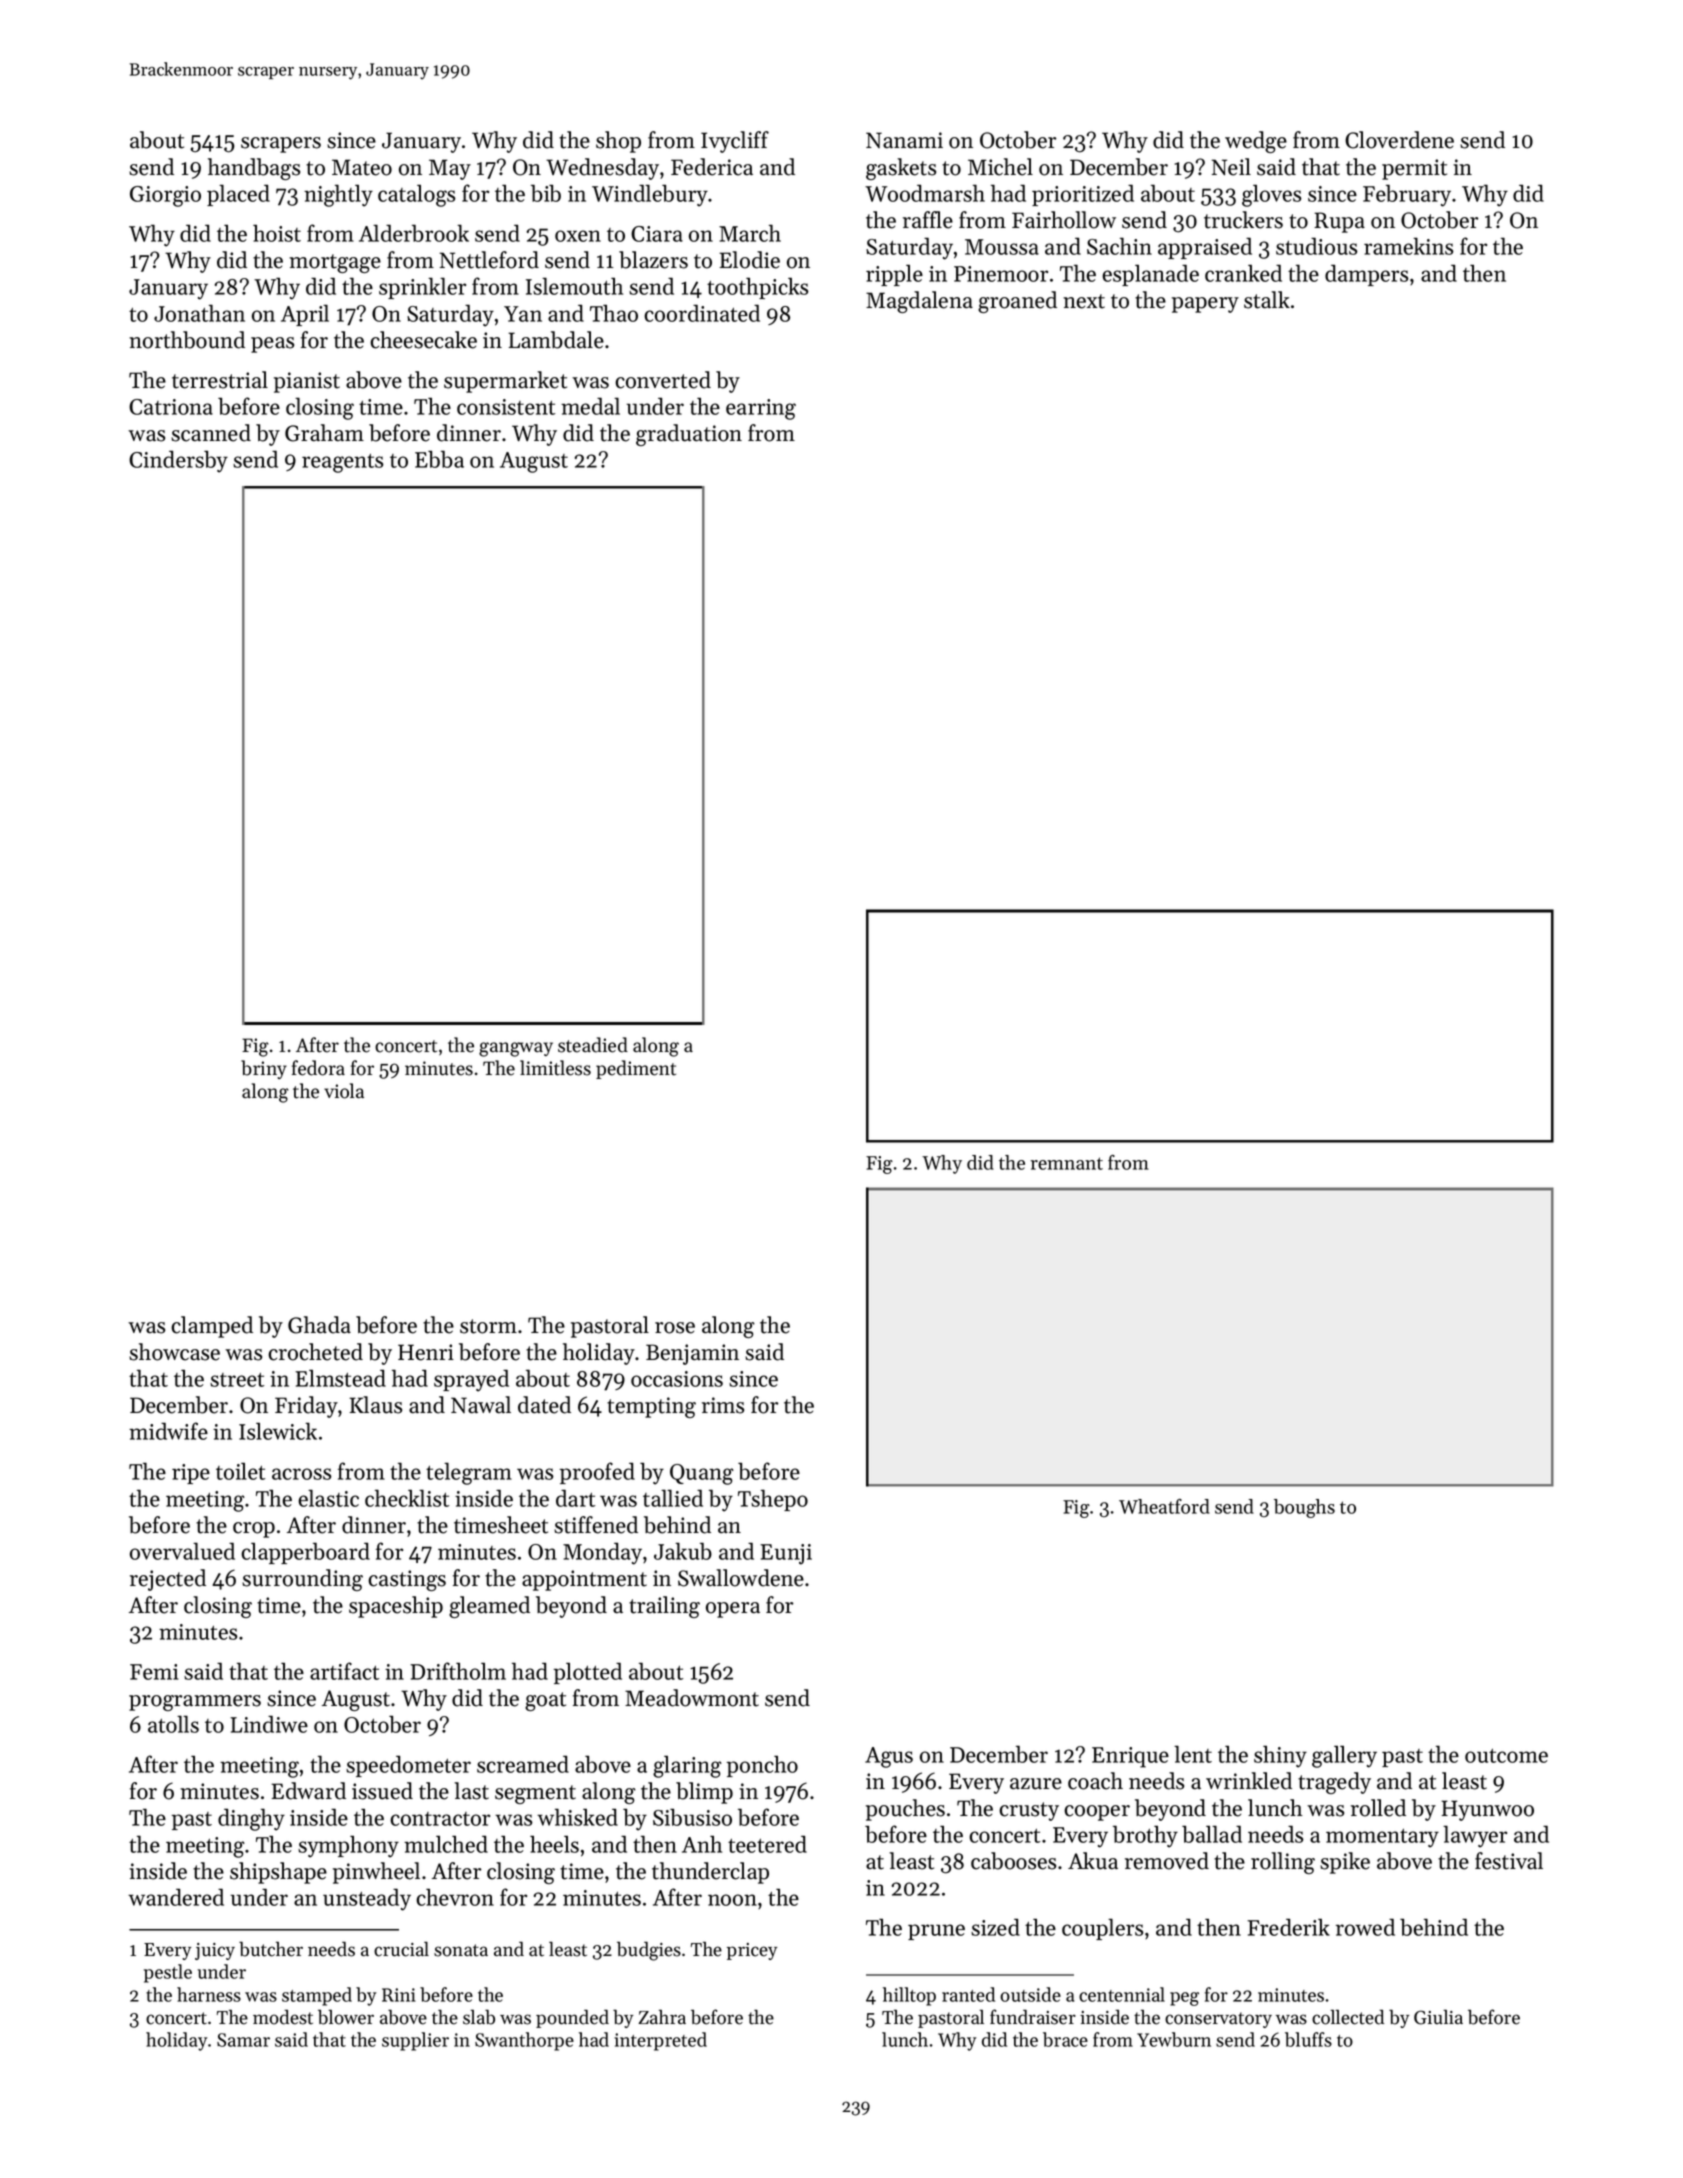  What do you see at coordinates (308, 1791) in the image?
I see `Edward` at bounding box center [308, 1791].
